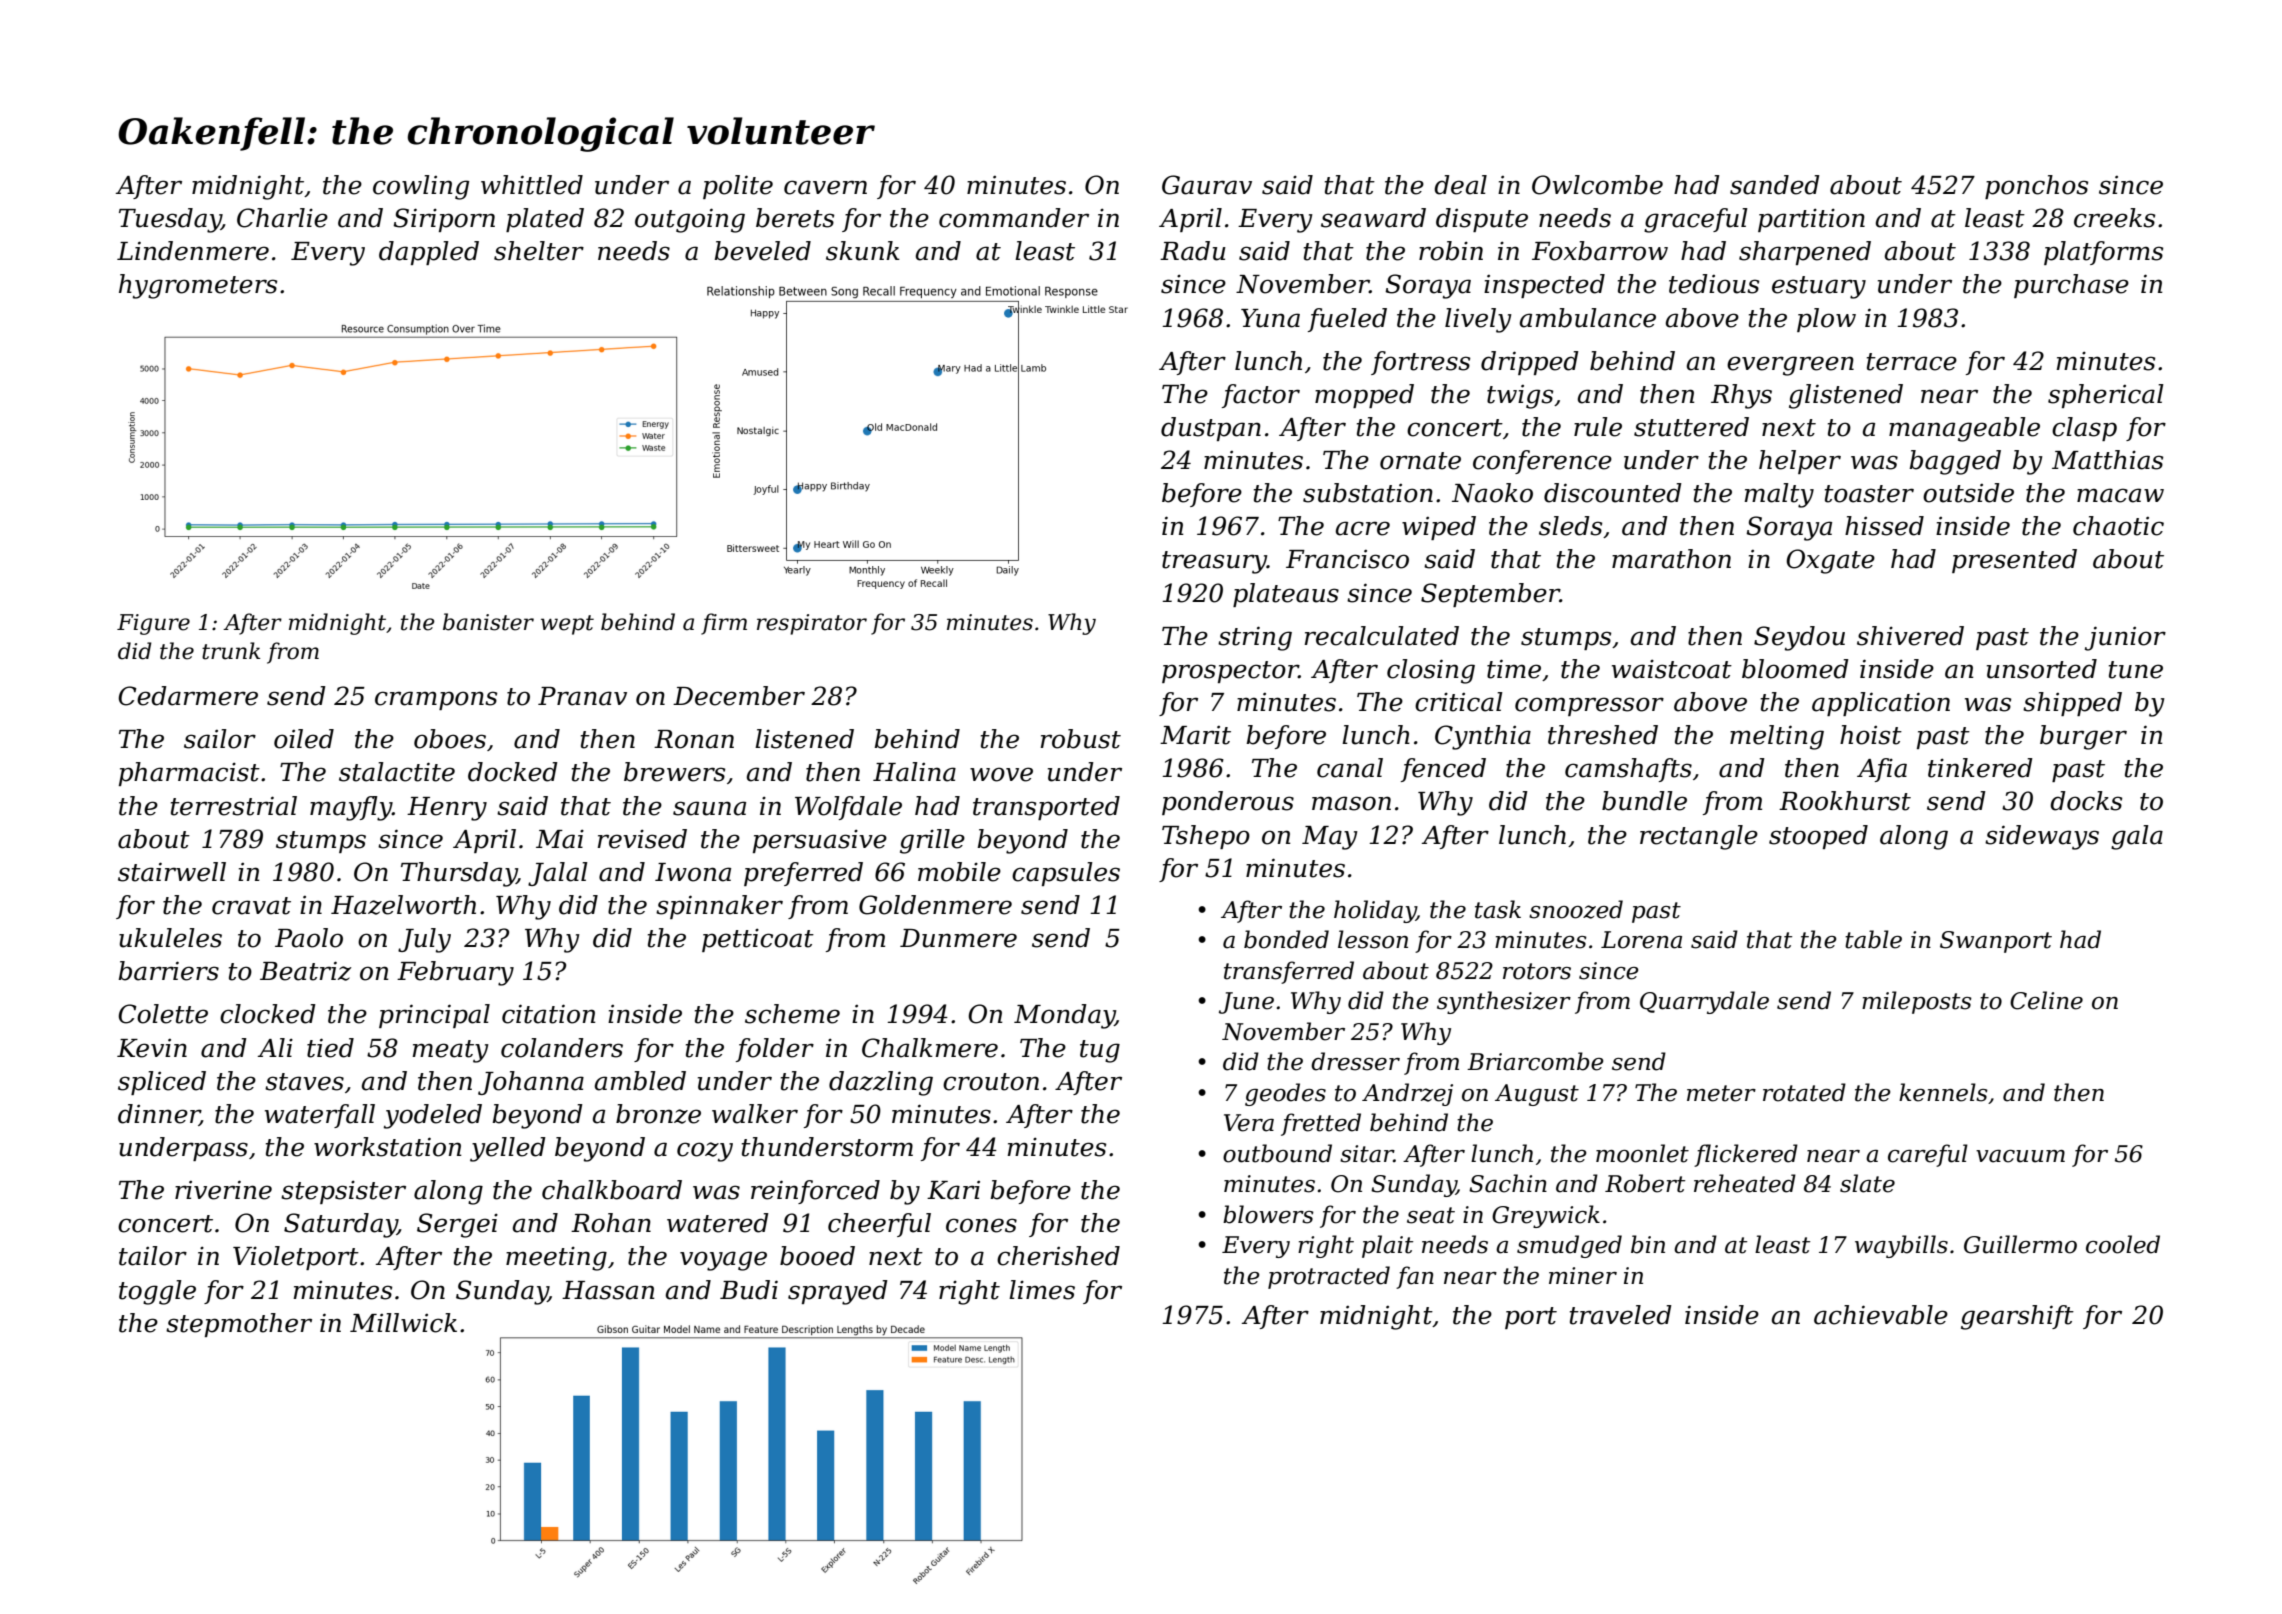 The image size is (2282, 1614). Describe the element at coordinates (421, 187) in the image. I see `cowling` at that location.
